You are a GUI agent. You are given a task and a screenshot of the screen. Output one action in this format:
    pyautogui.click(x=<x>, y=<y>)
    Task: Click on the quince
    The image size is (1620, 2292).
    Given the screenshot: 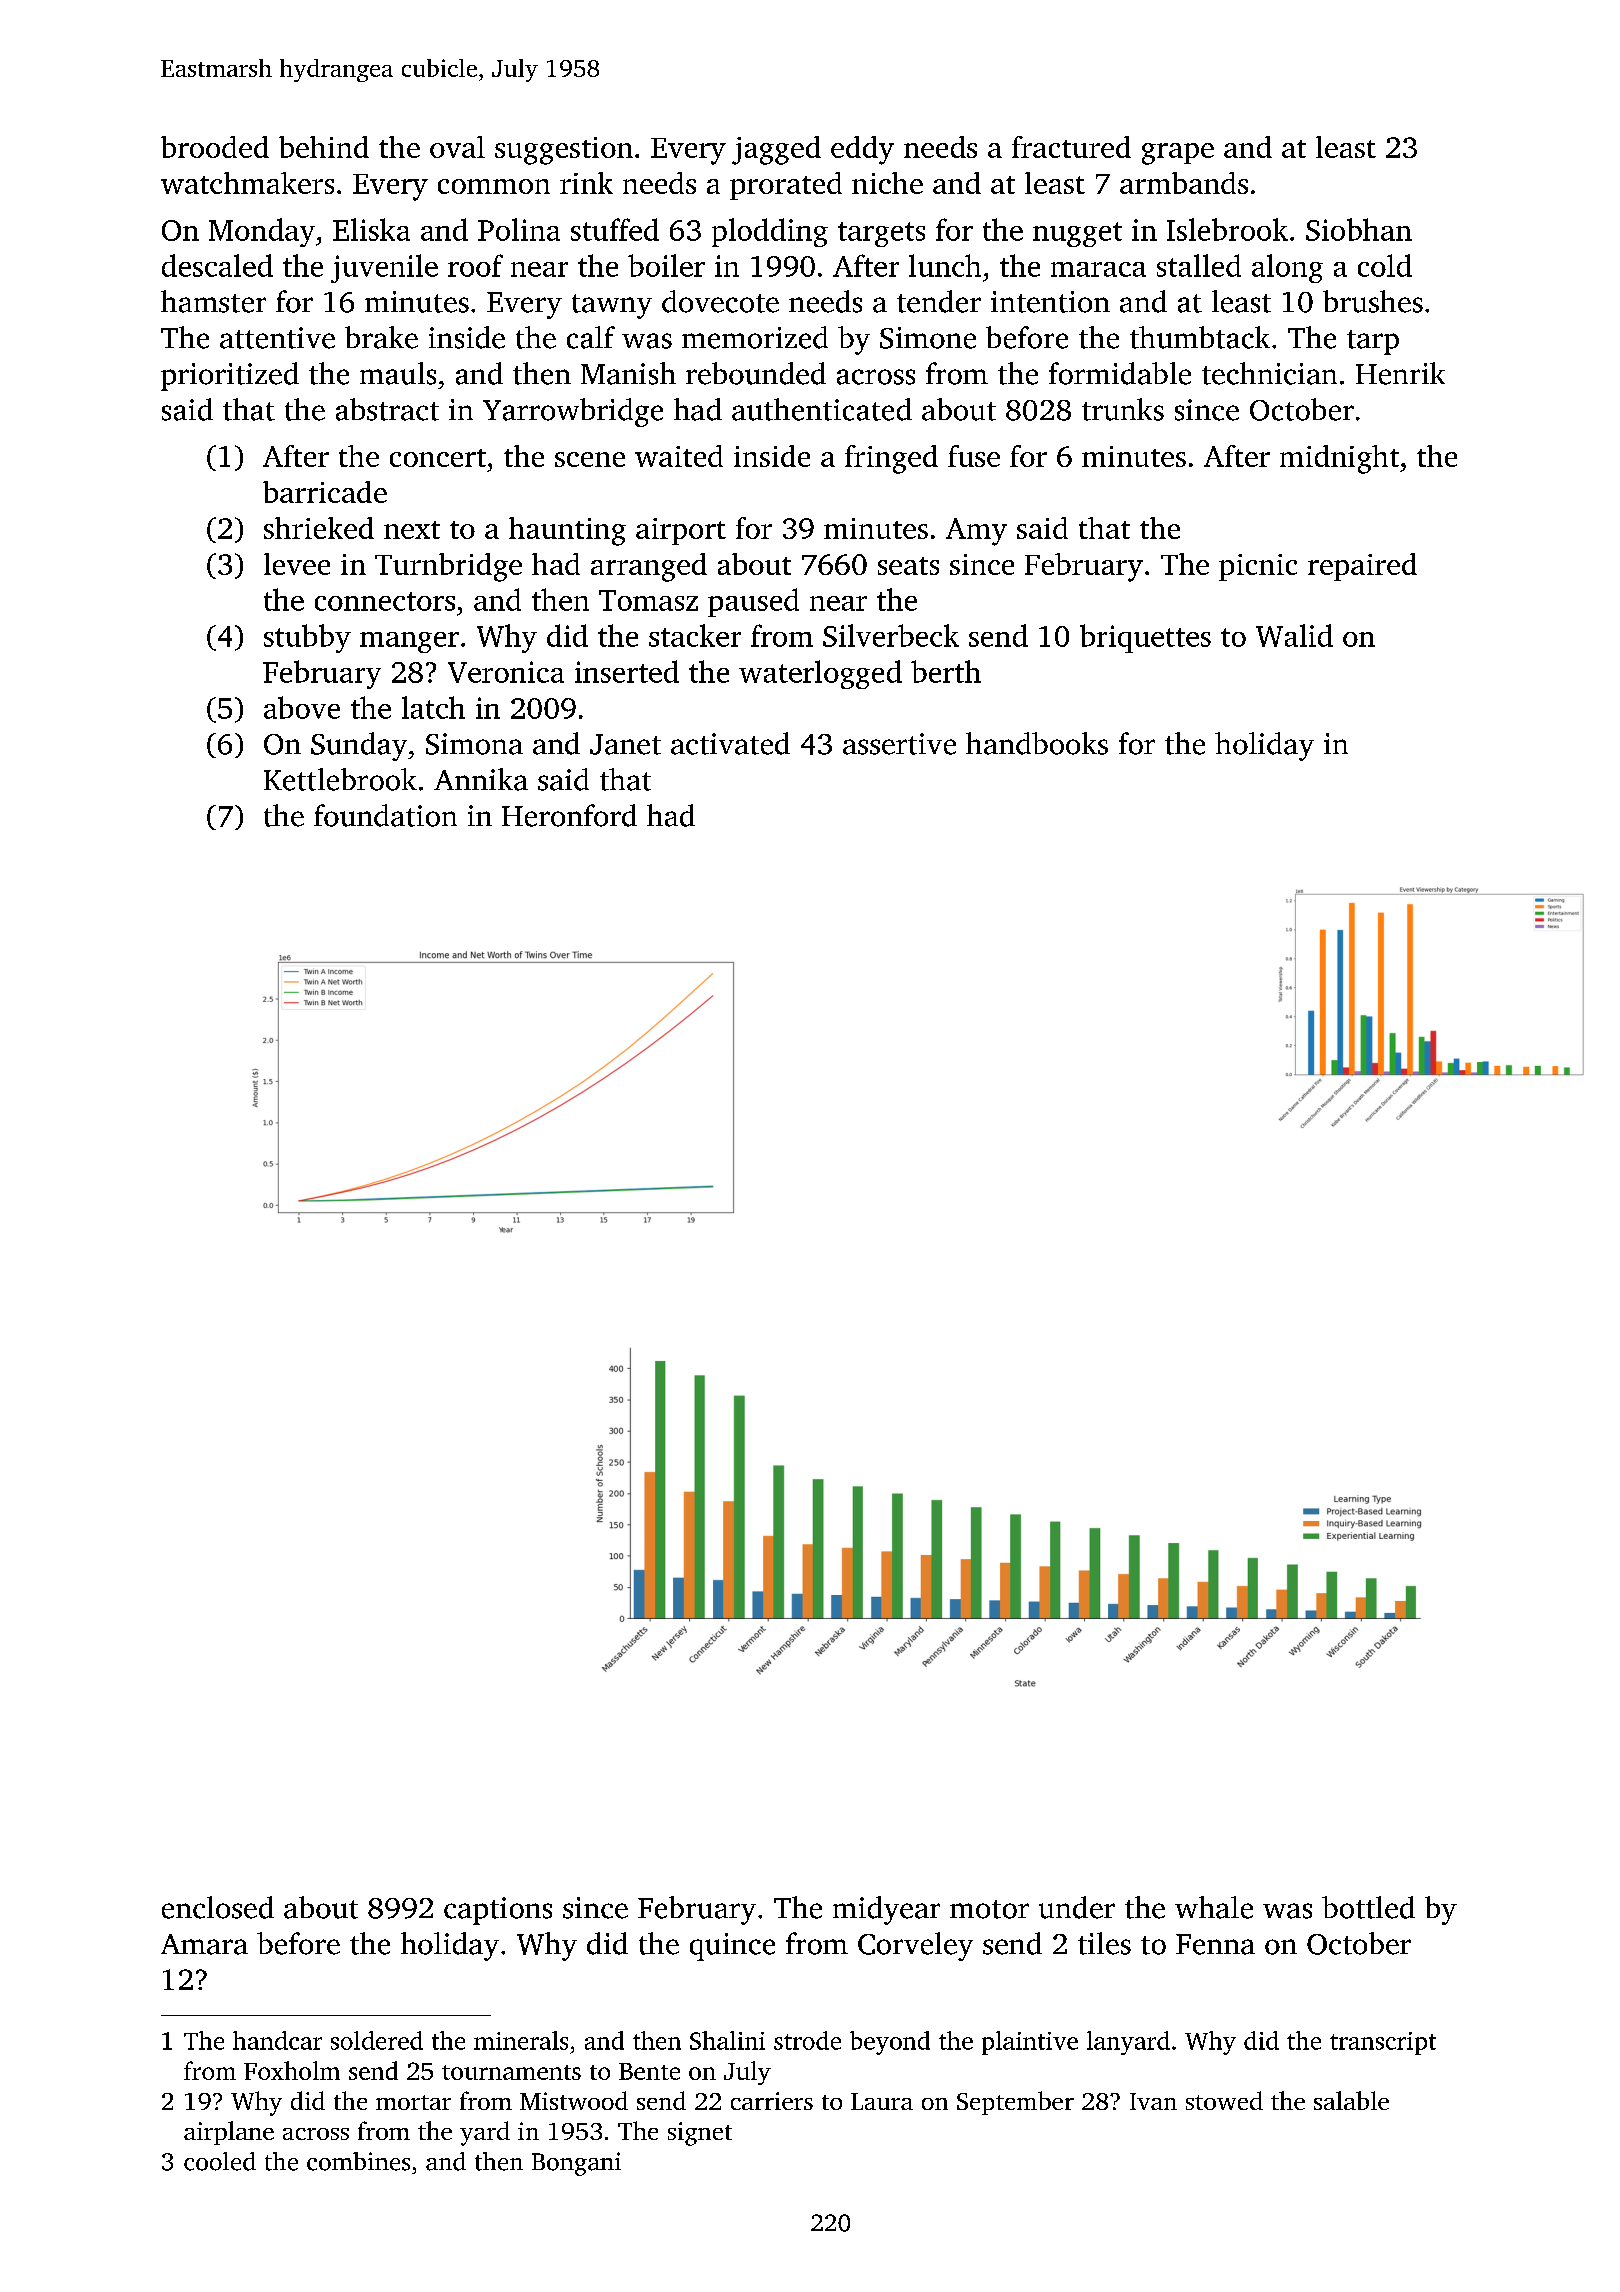 What is the action you would take?
    pyautogui.click(x=732, y=1947)
